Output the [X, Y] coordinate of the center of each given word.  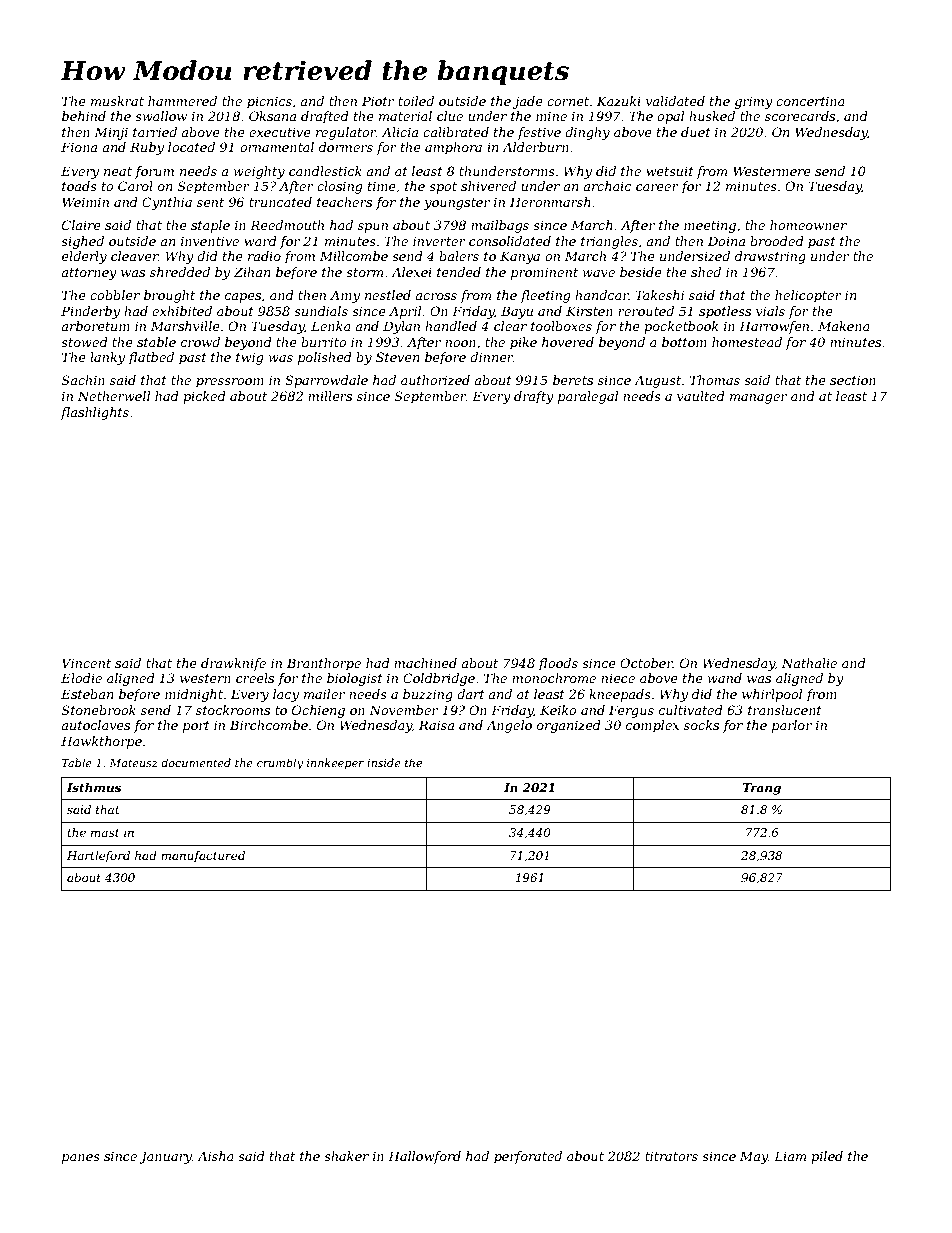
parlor [792, 726]
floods [558, 664]
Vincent [86, 663]
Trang [762, 789]
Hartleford [98, 857]
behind [84, 116]
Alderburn [535, 147]
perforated [528, 1157]
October [646, 663]
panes [81, 1159]
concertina [810, 101]
